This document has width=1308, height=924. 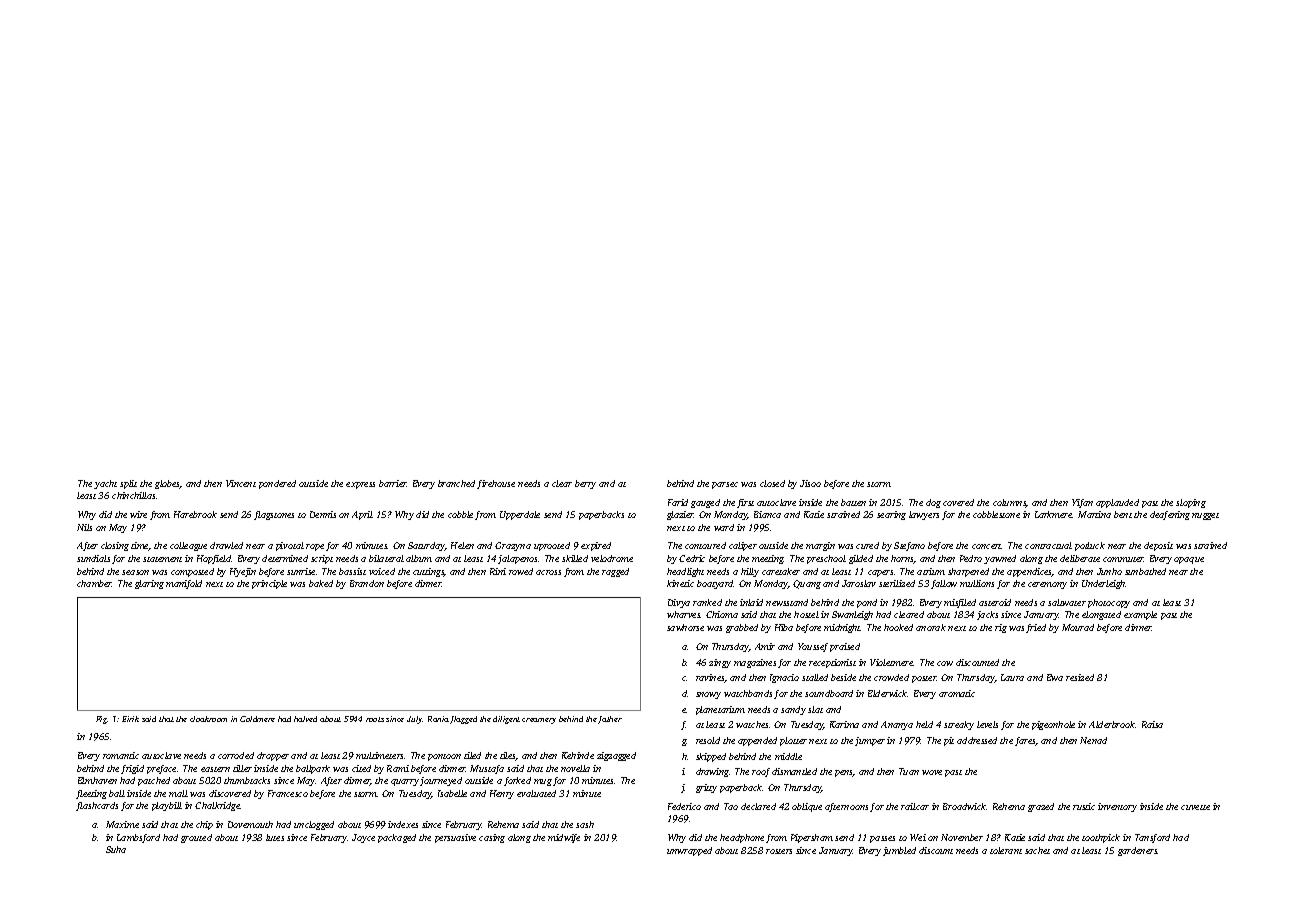 What do you see at coordinates (257, 719) in the document?
I see `Coldmere` at bounding box center [257, 719].
